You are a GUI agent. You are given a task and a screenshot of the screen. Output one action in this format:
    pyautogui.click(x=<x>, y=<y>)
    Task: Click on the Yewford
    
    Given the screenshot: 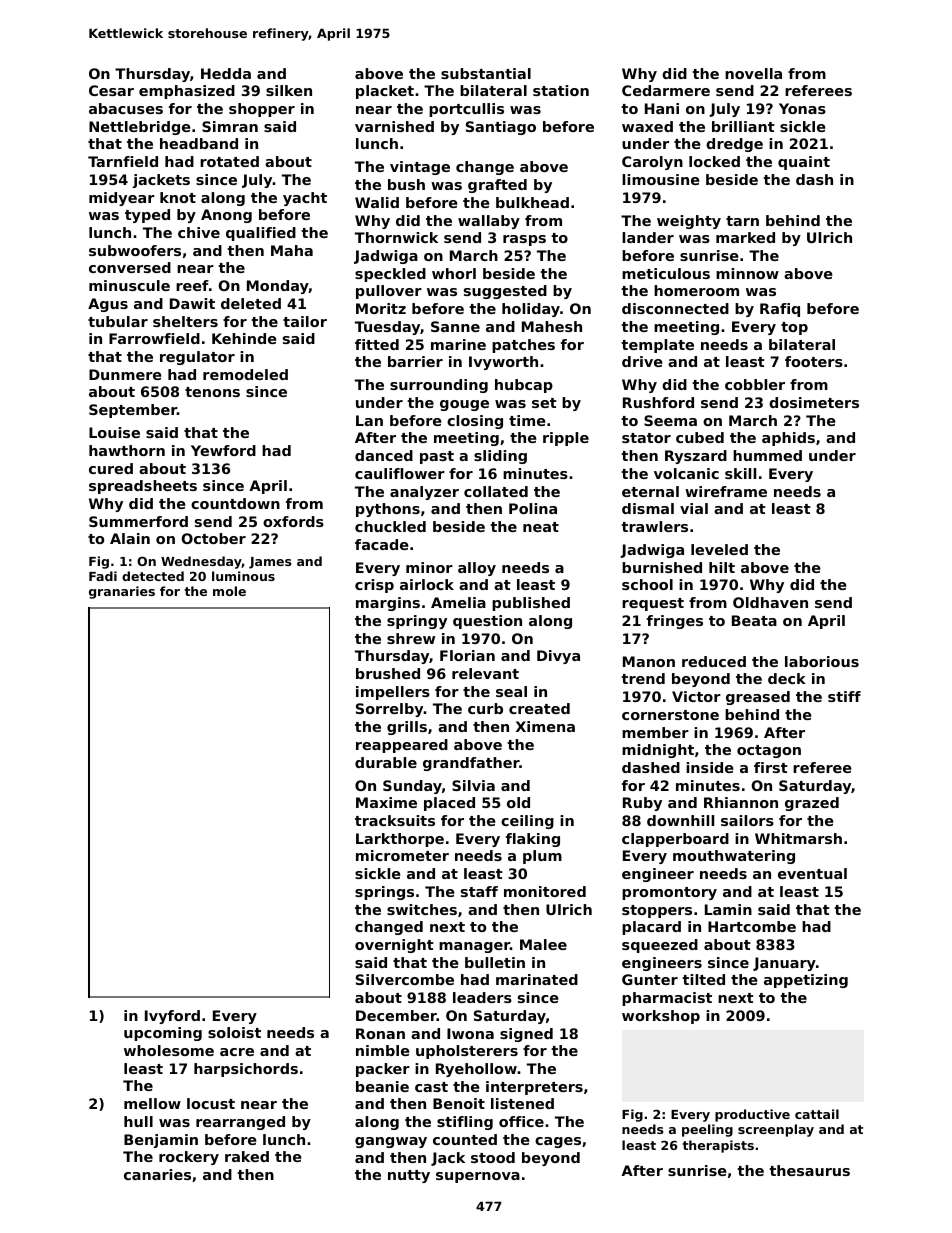 What is the action you would take?
    pyautogui.click(x=223, y=450)
